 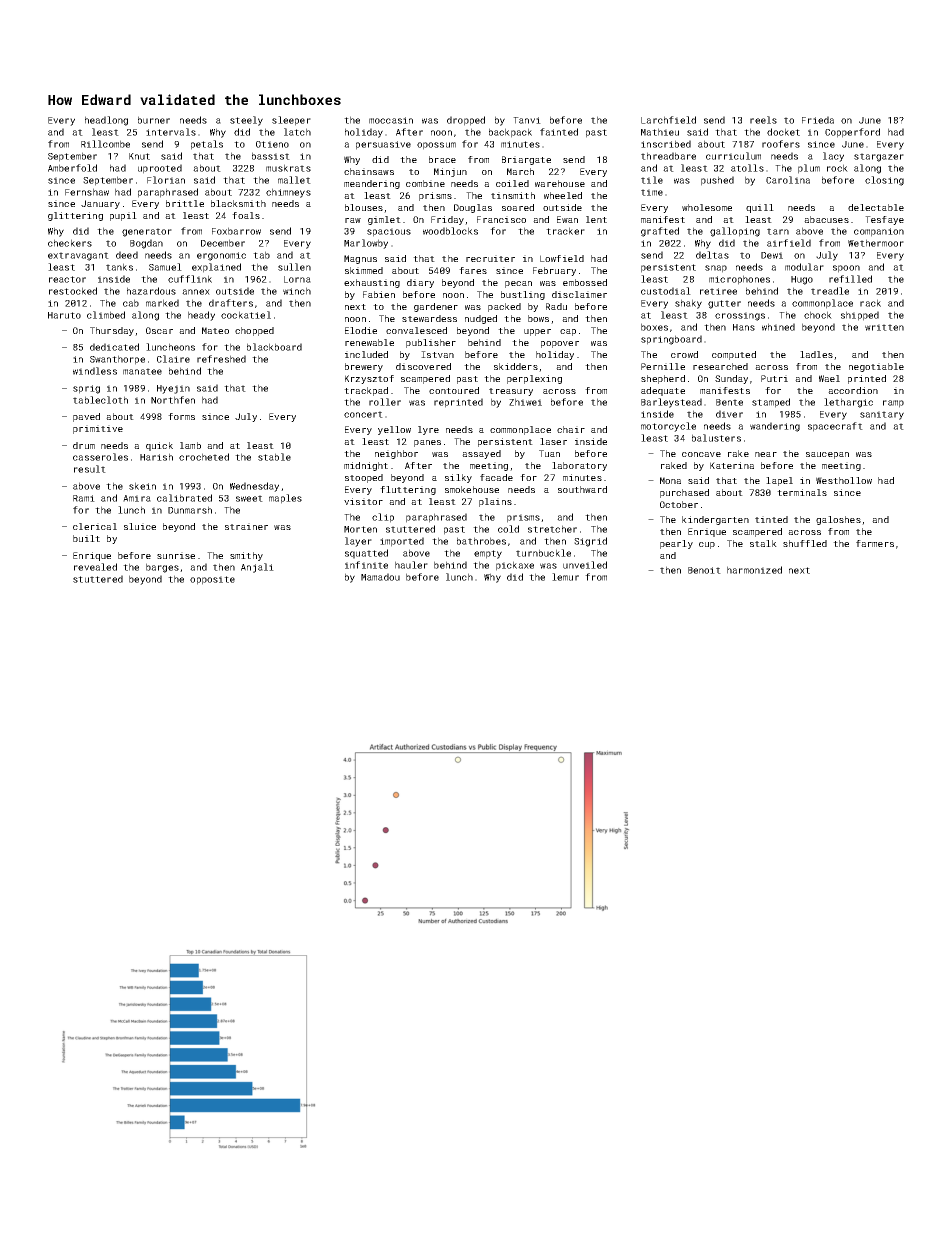 What do you see at coordinates (360, 529) in the page?
I see `Morten` at bounding box center [360, 529].
